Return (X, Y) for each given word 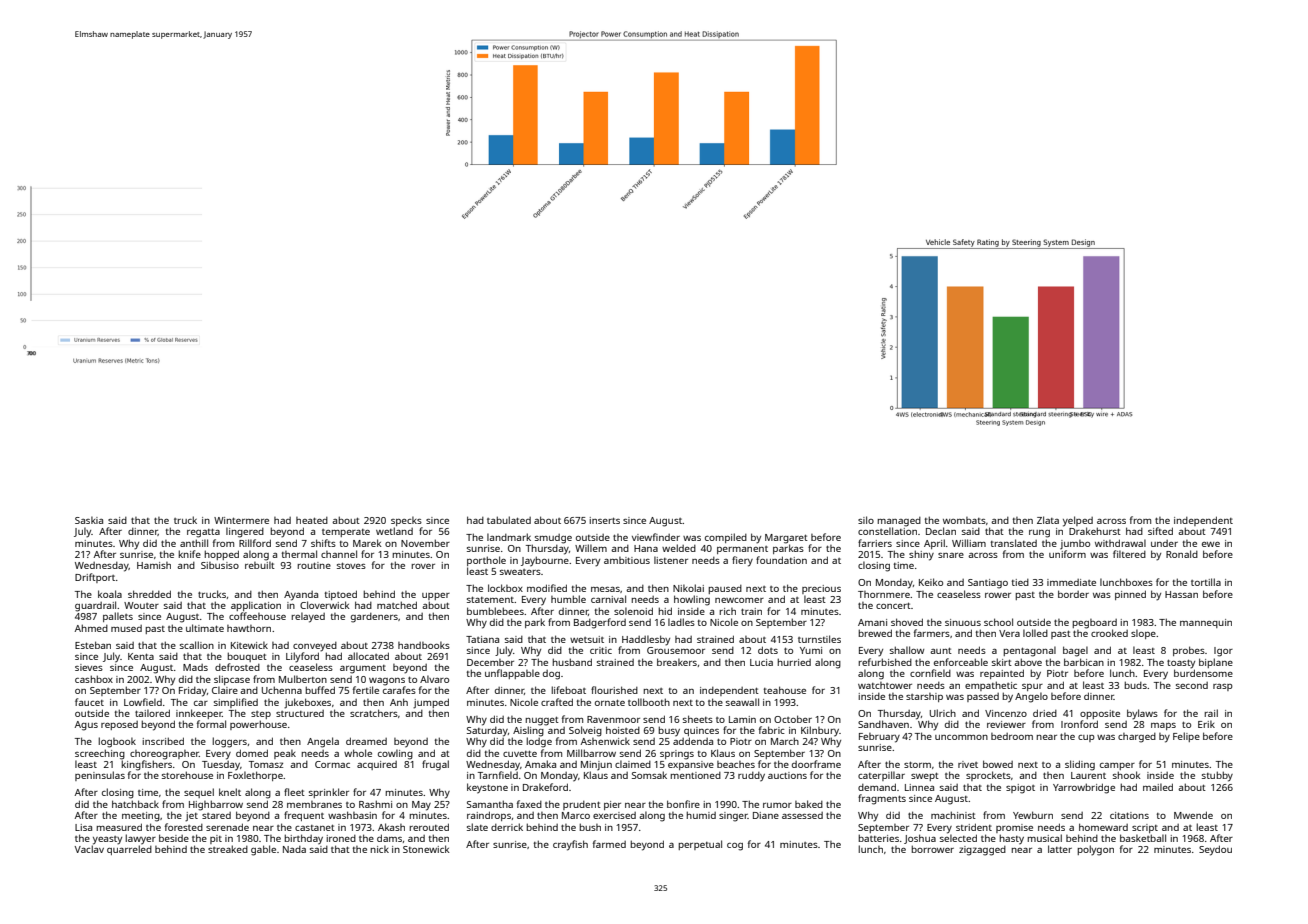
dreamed (366, 741)
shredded (149, 594)
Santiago (988, 584)
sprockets (988, 776)
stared (216, 815)
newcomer (739, 600)
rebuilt (260, 565)
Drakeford (545, 787)
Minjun (596, 766)
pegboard (1094, 624)
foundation (781, 560)
